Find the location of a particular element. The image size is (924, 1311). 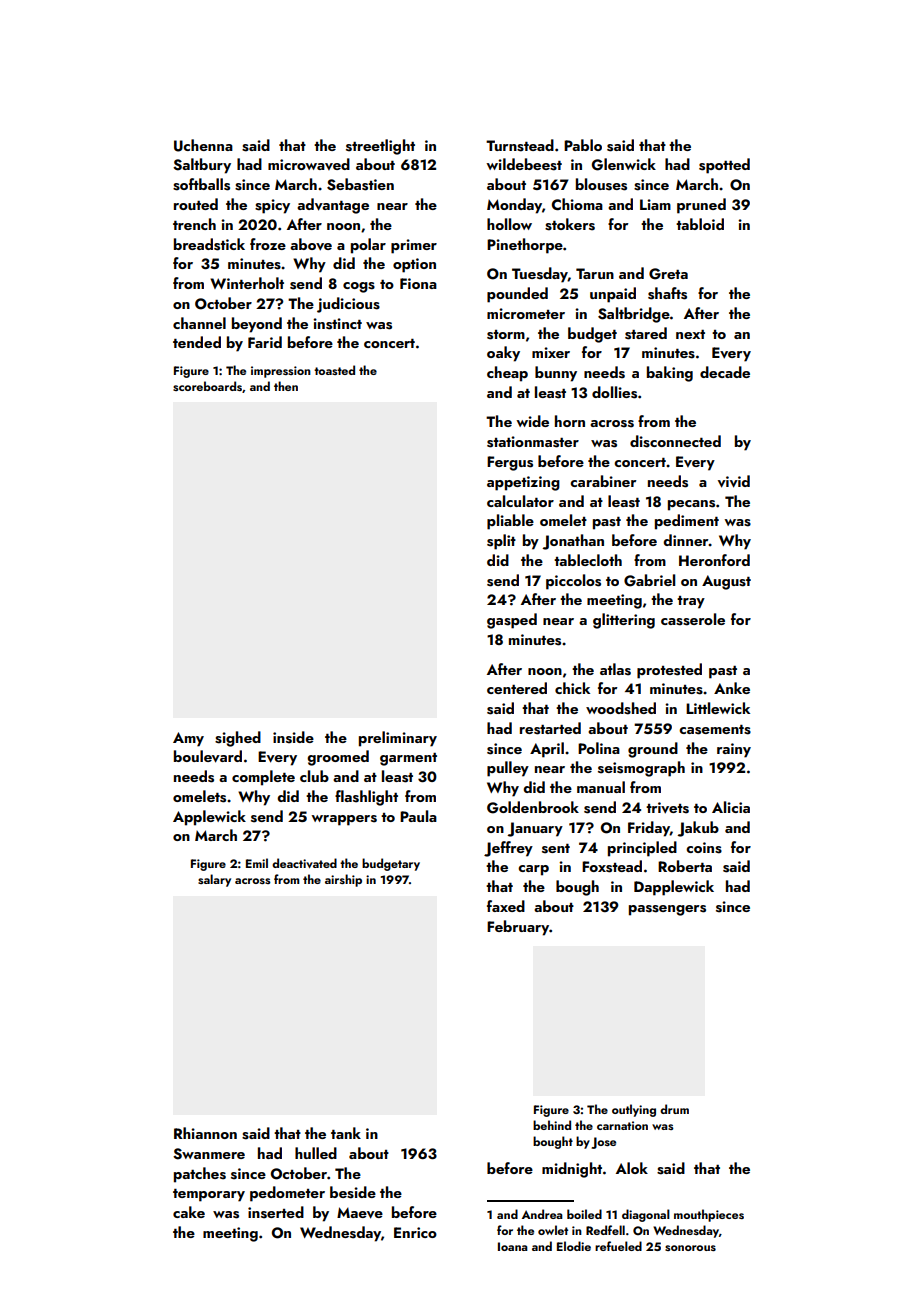

refueled is located at coordinates (618, 1246).
